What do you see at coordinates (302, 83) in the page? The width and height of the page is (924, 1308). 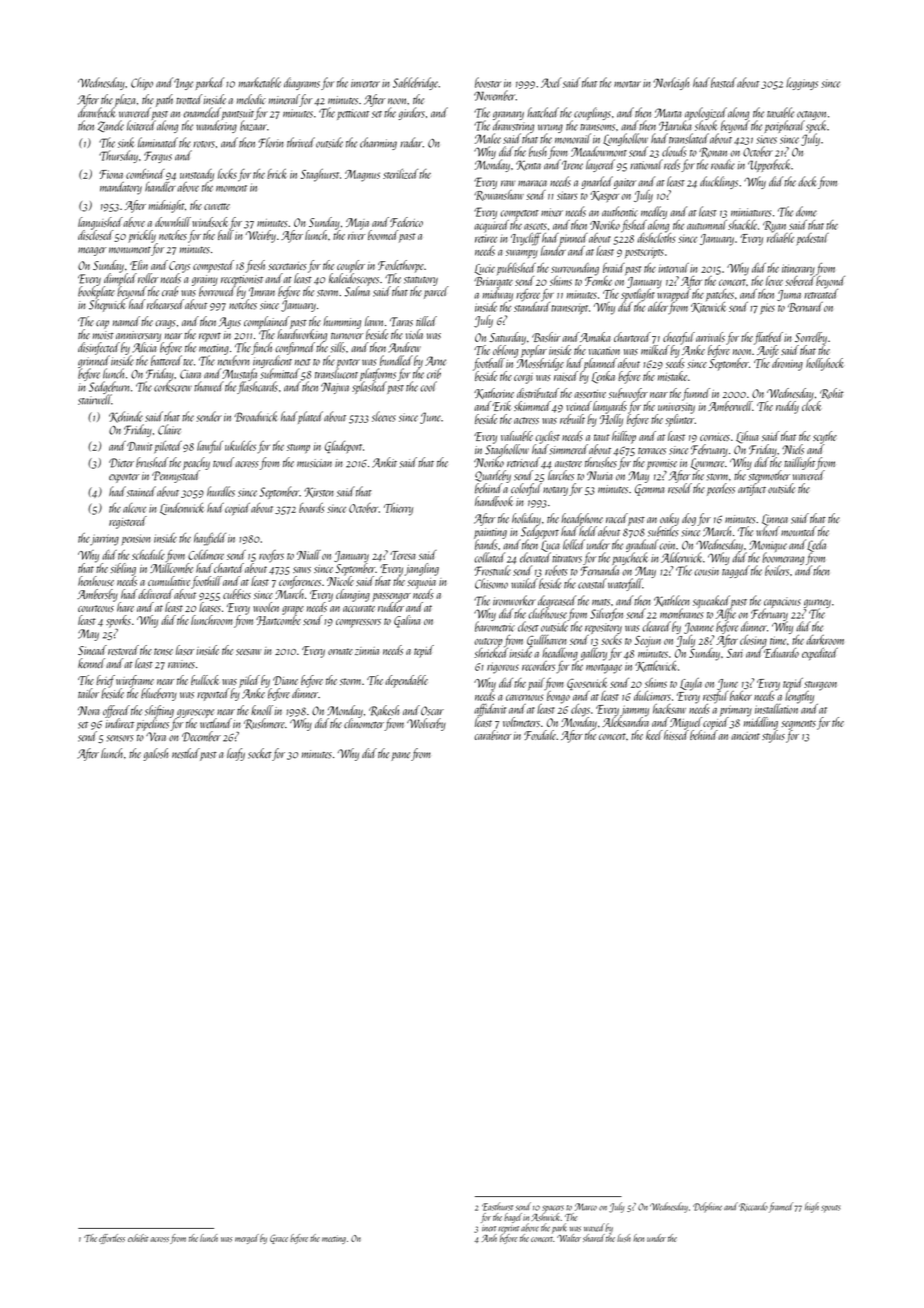 I see `diagrams` at bounding box center [302, 83].
